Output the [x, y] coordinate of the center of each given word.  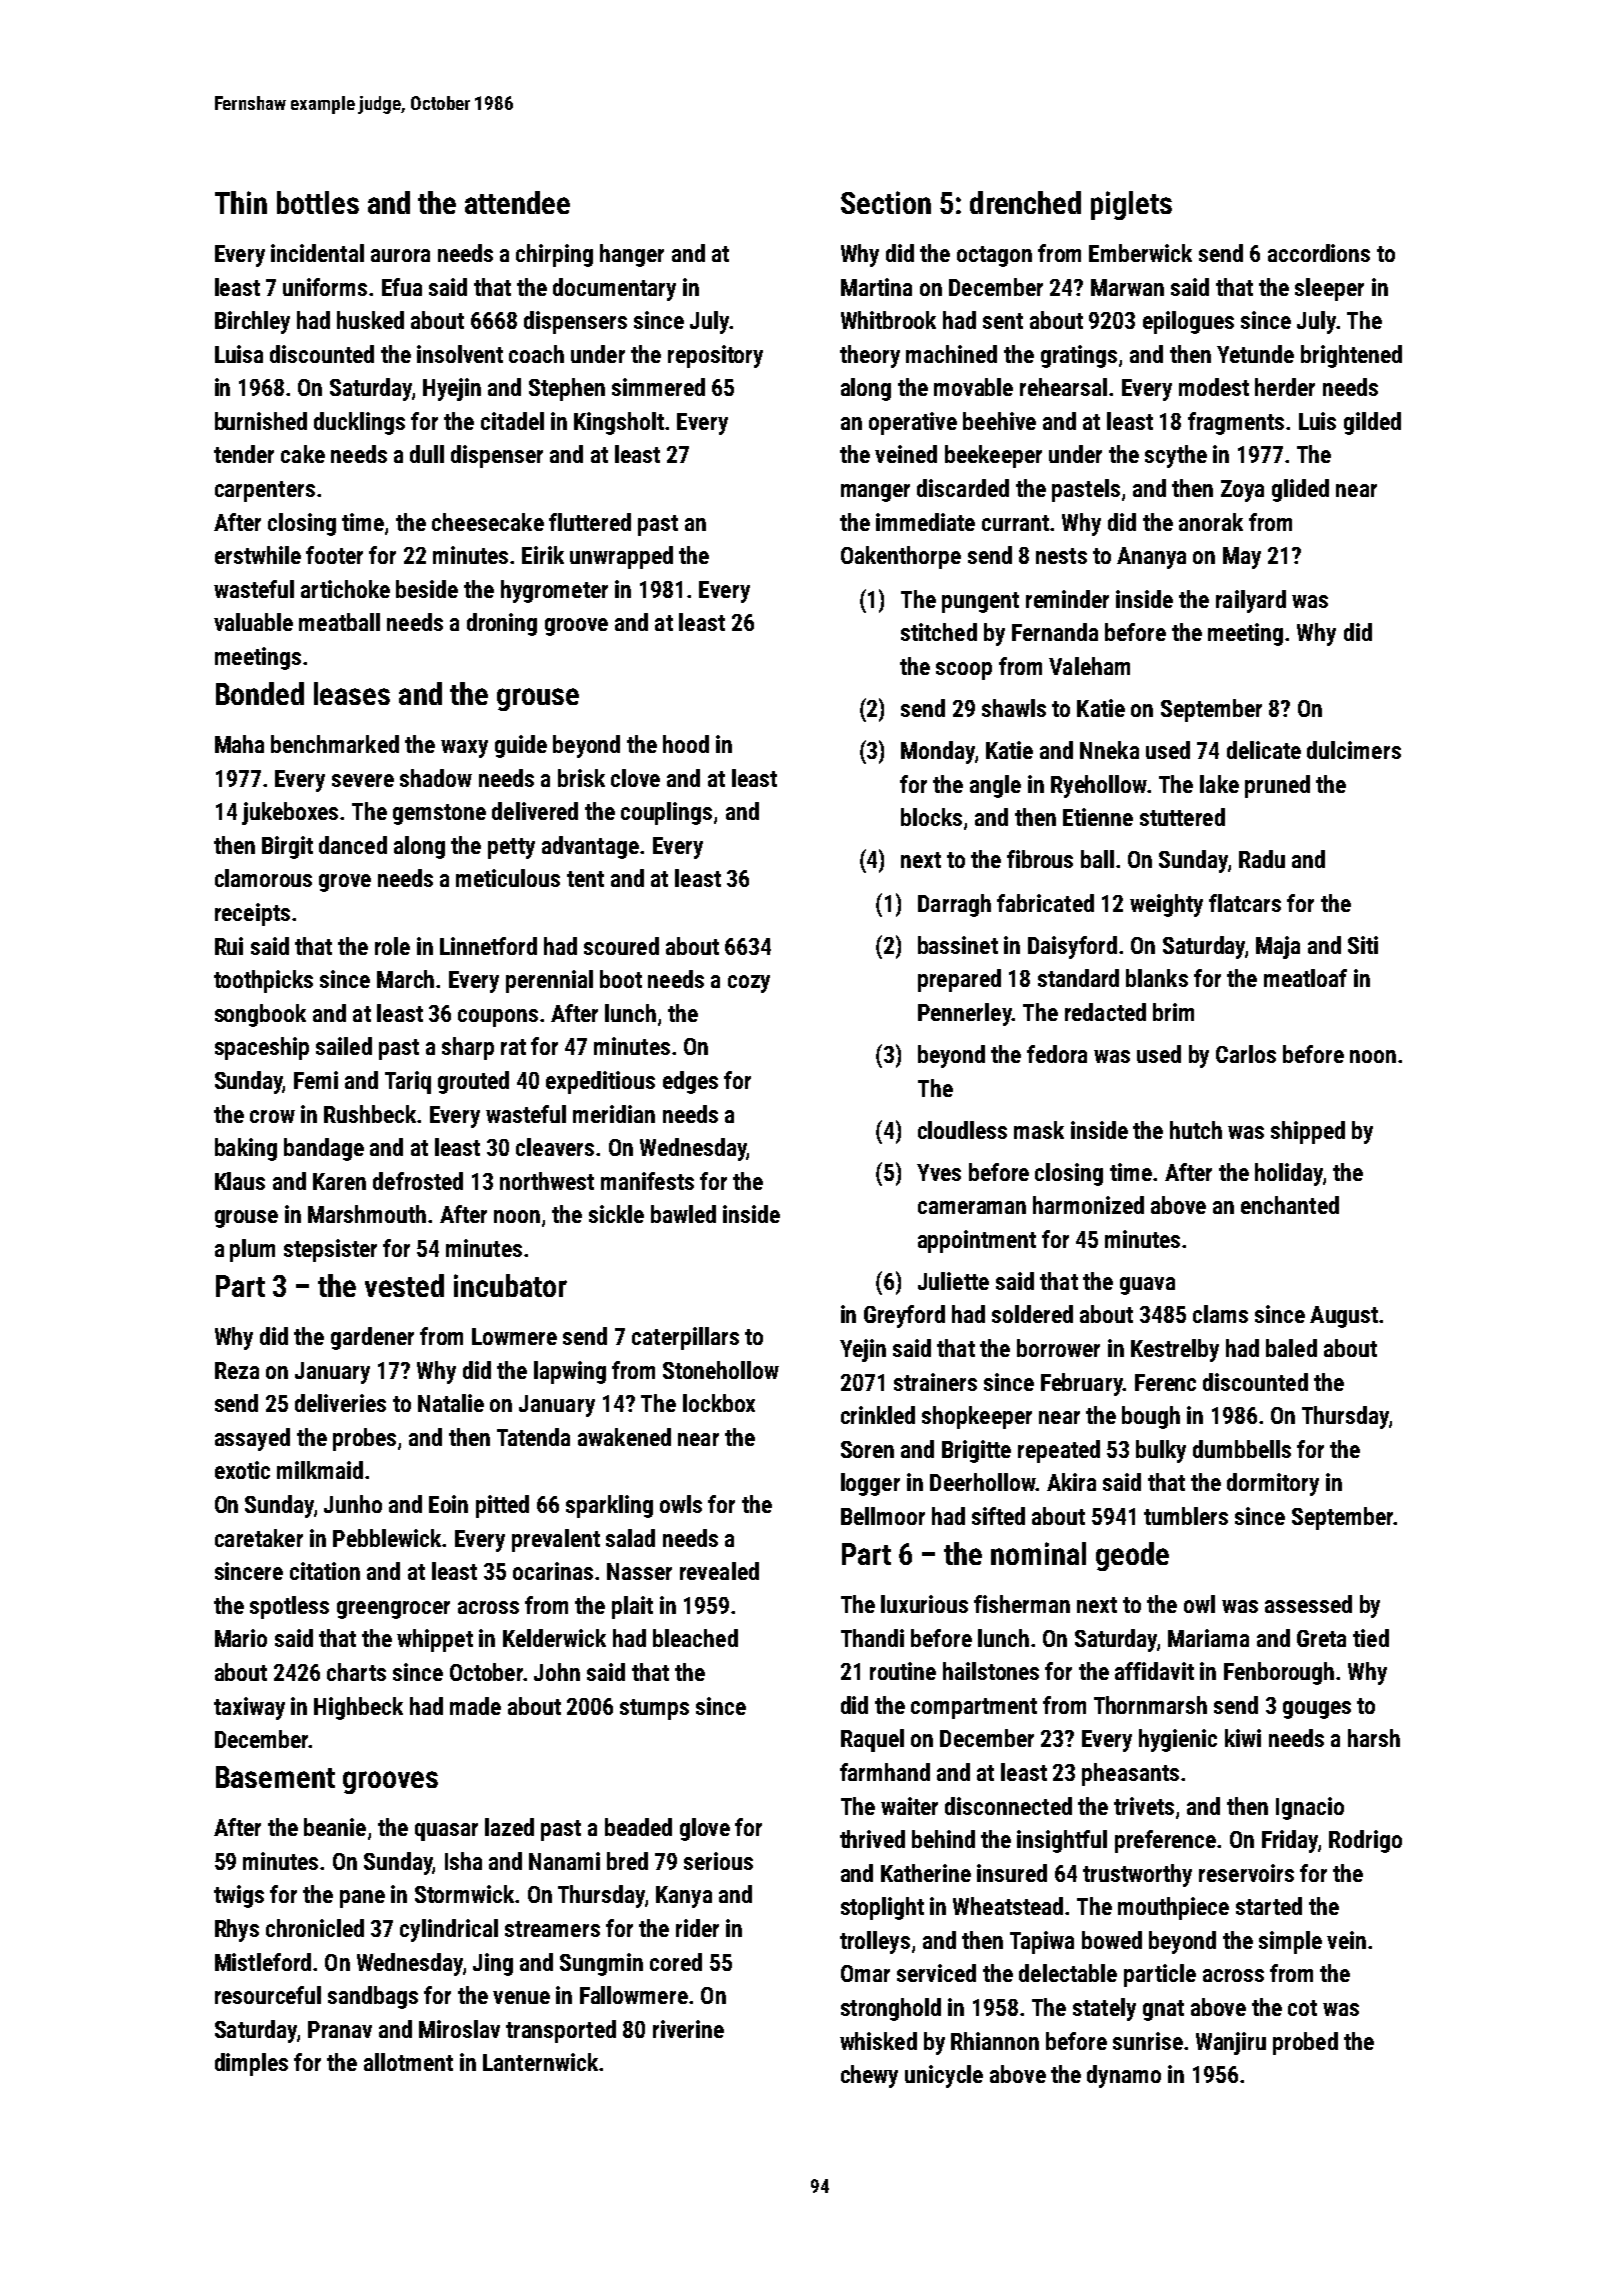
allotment [408, 2062]
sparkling [609, 1506]
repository [715, 356]
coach [536, 354]
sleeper [1329, 289]
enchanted [1290, 1205]
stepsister [330, 1250]
